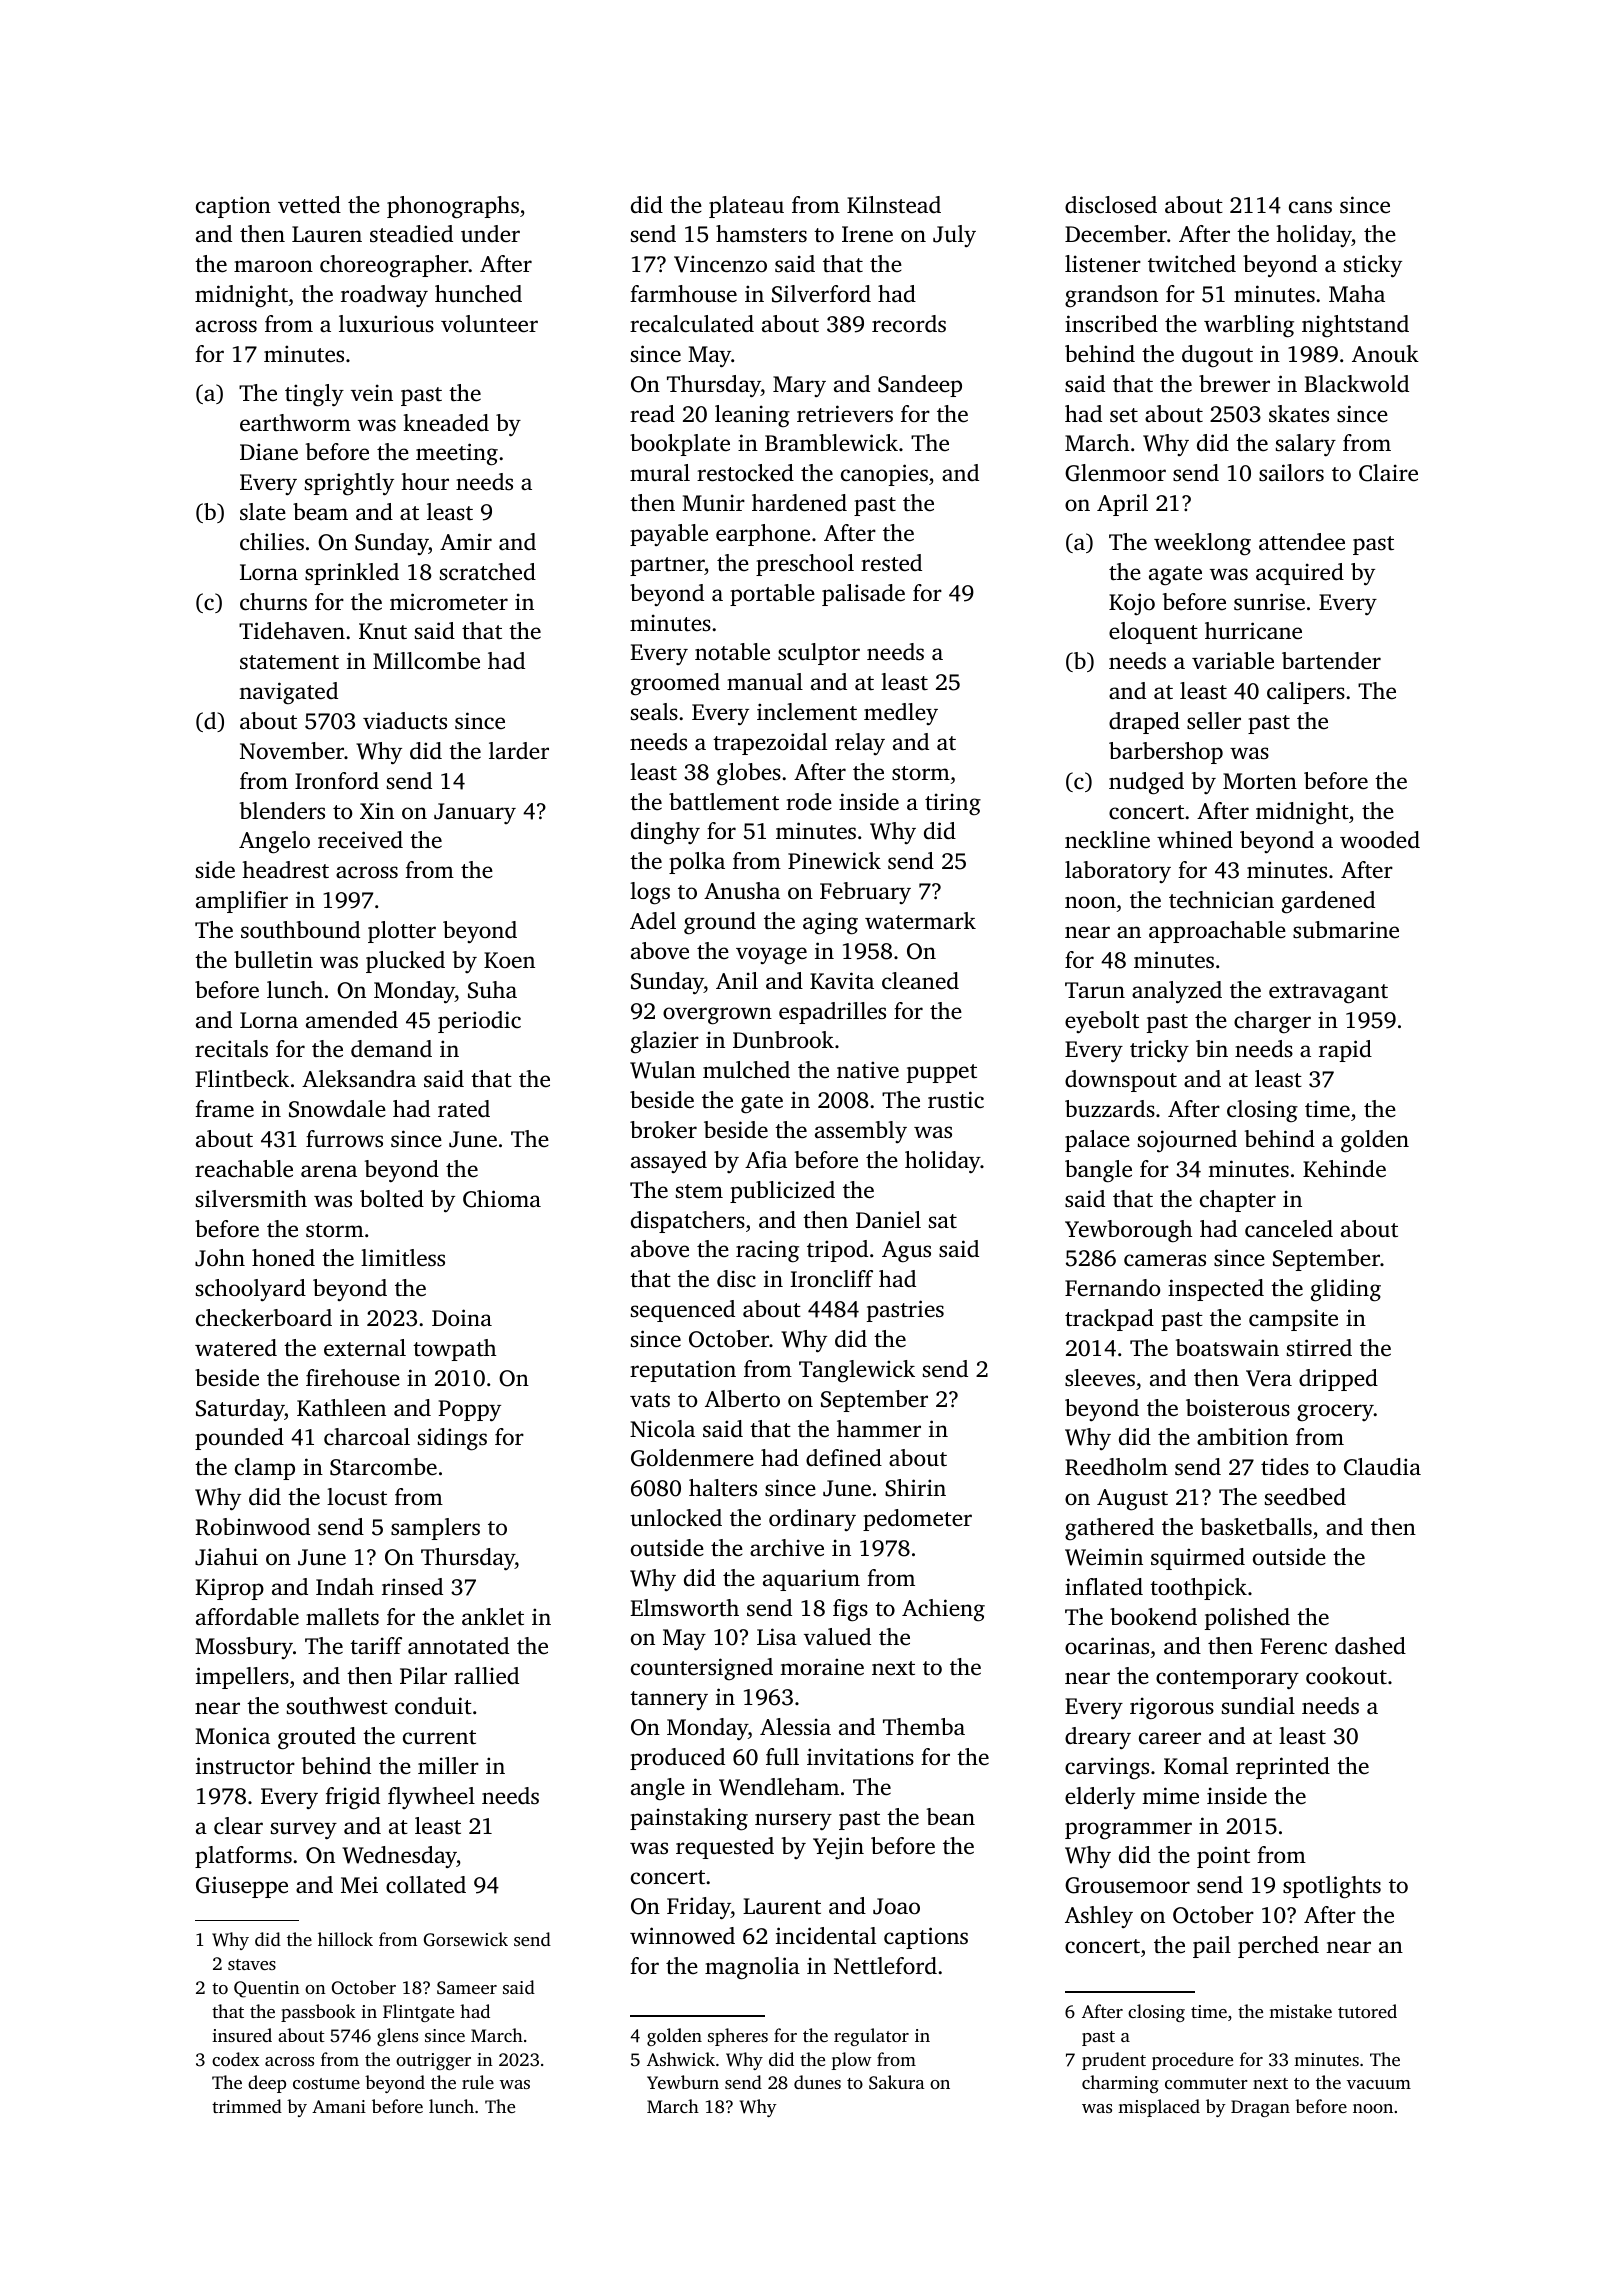 The width and height of the screenshot is (1620, 2292). I want to click on charcoal, so click(367, 1437).
